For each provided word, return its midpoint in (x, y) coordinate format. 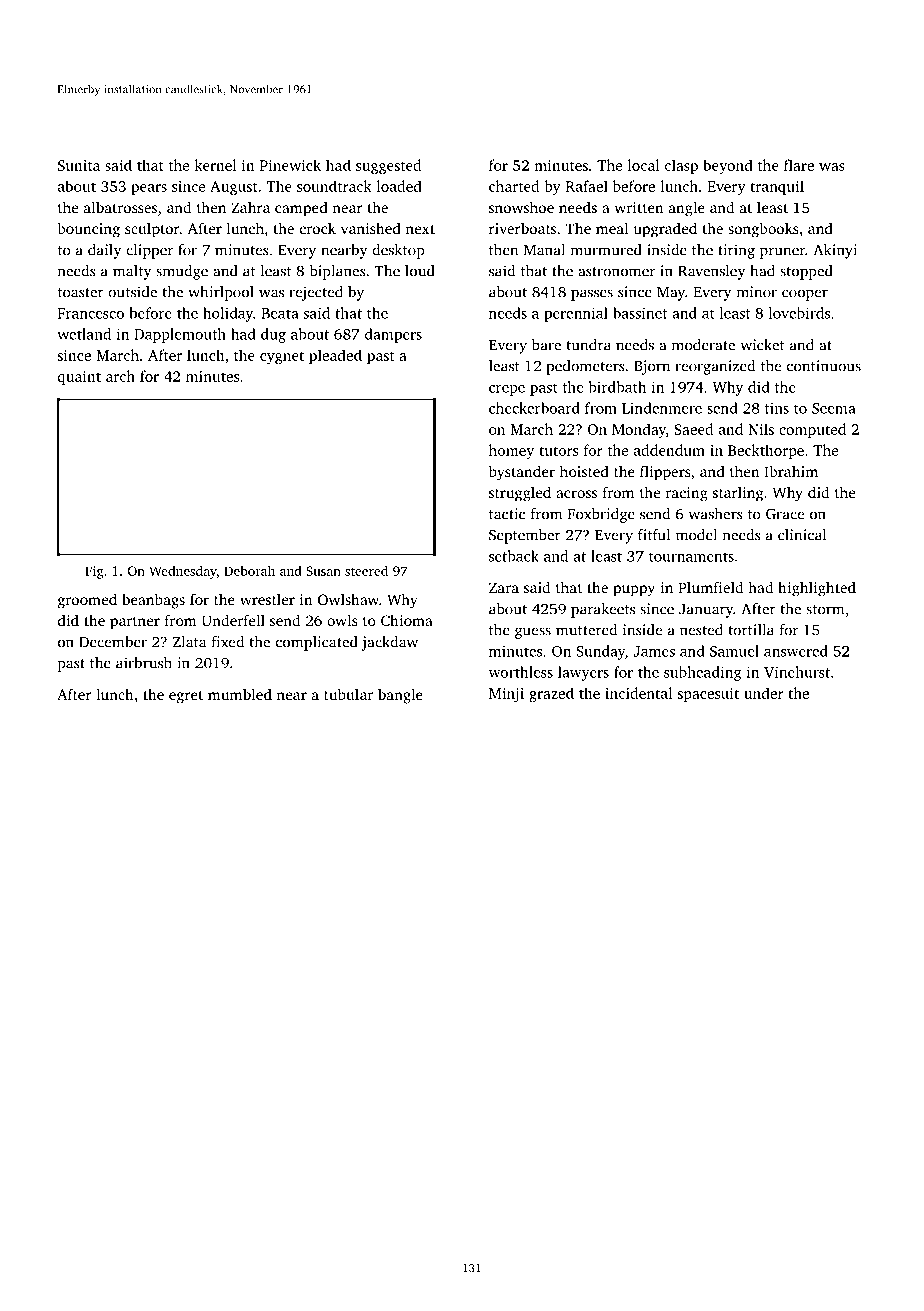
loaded (399, 186)
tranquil (777, 187)
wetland (84, 334)
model (696, 535)
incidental (638, 693)
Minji (506, 695)
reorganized (715, 367)
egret (186, 697)
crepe (507, 390)
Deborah (249, 570)
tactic (507, 514)
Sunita (79, 165)
